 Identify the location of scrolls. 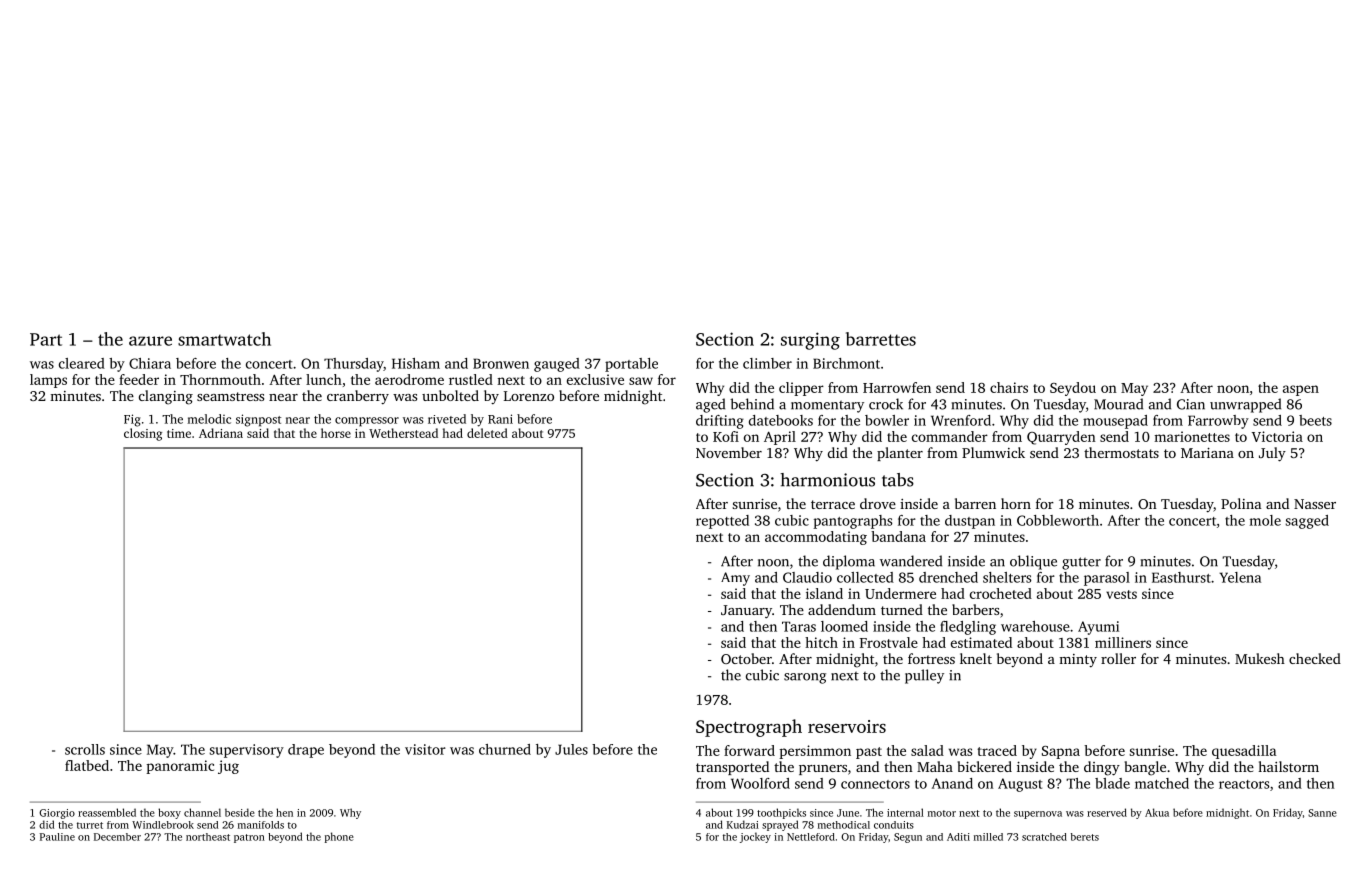
(85, 749).
